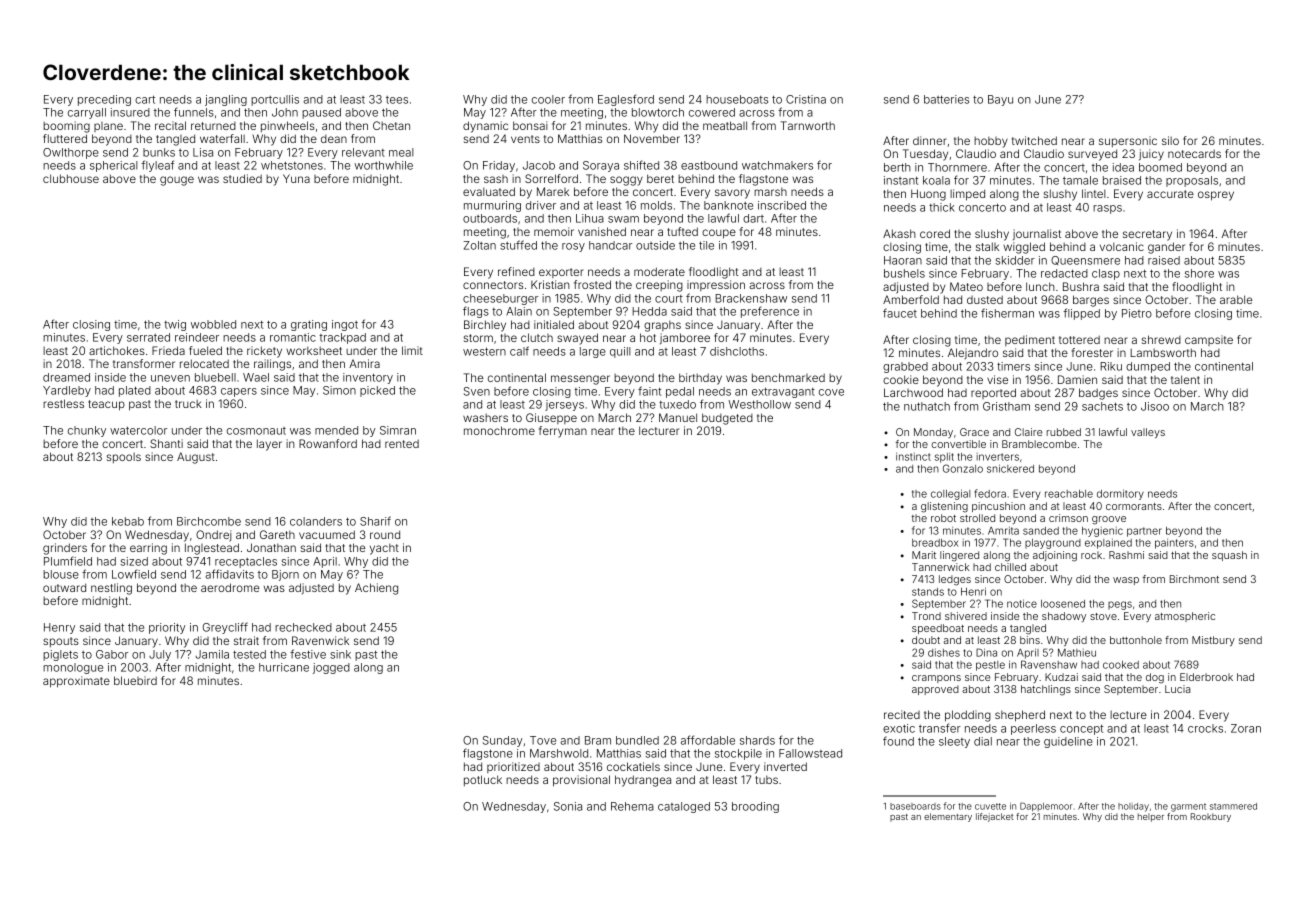  What do you see at coordinates (499, 430) in the screenshot?
I see `monochrome` at bounding box center [499, 430].
